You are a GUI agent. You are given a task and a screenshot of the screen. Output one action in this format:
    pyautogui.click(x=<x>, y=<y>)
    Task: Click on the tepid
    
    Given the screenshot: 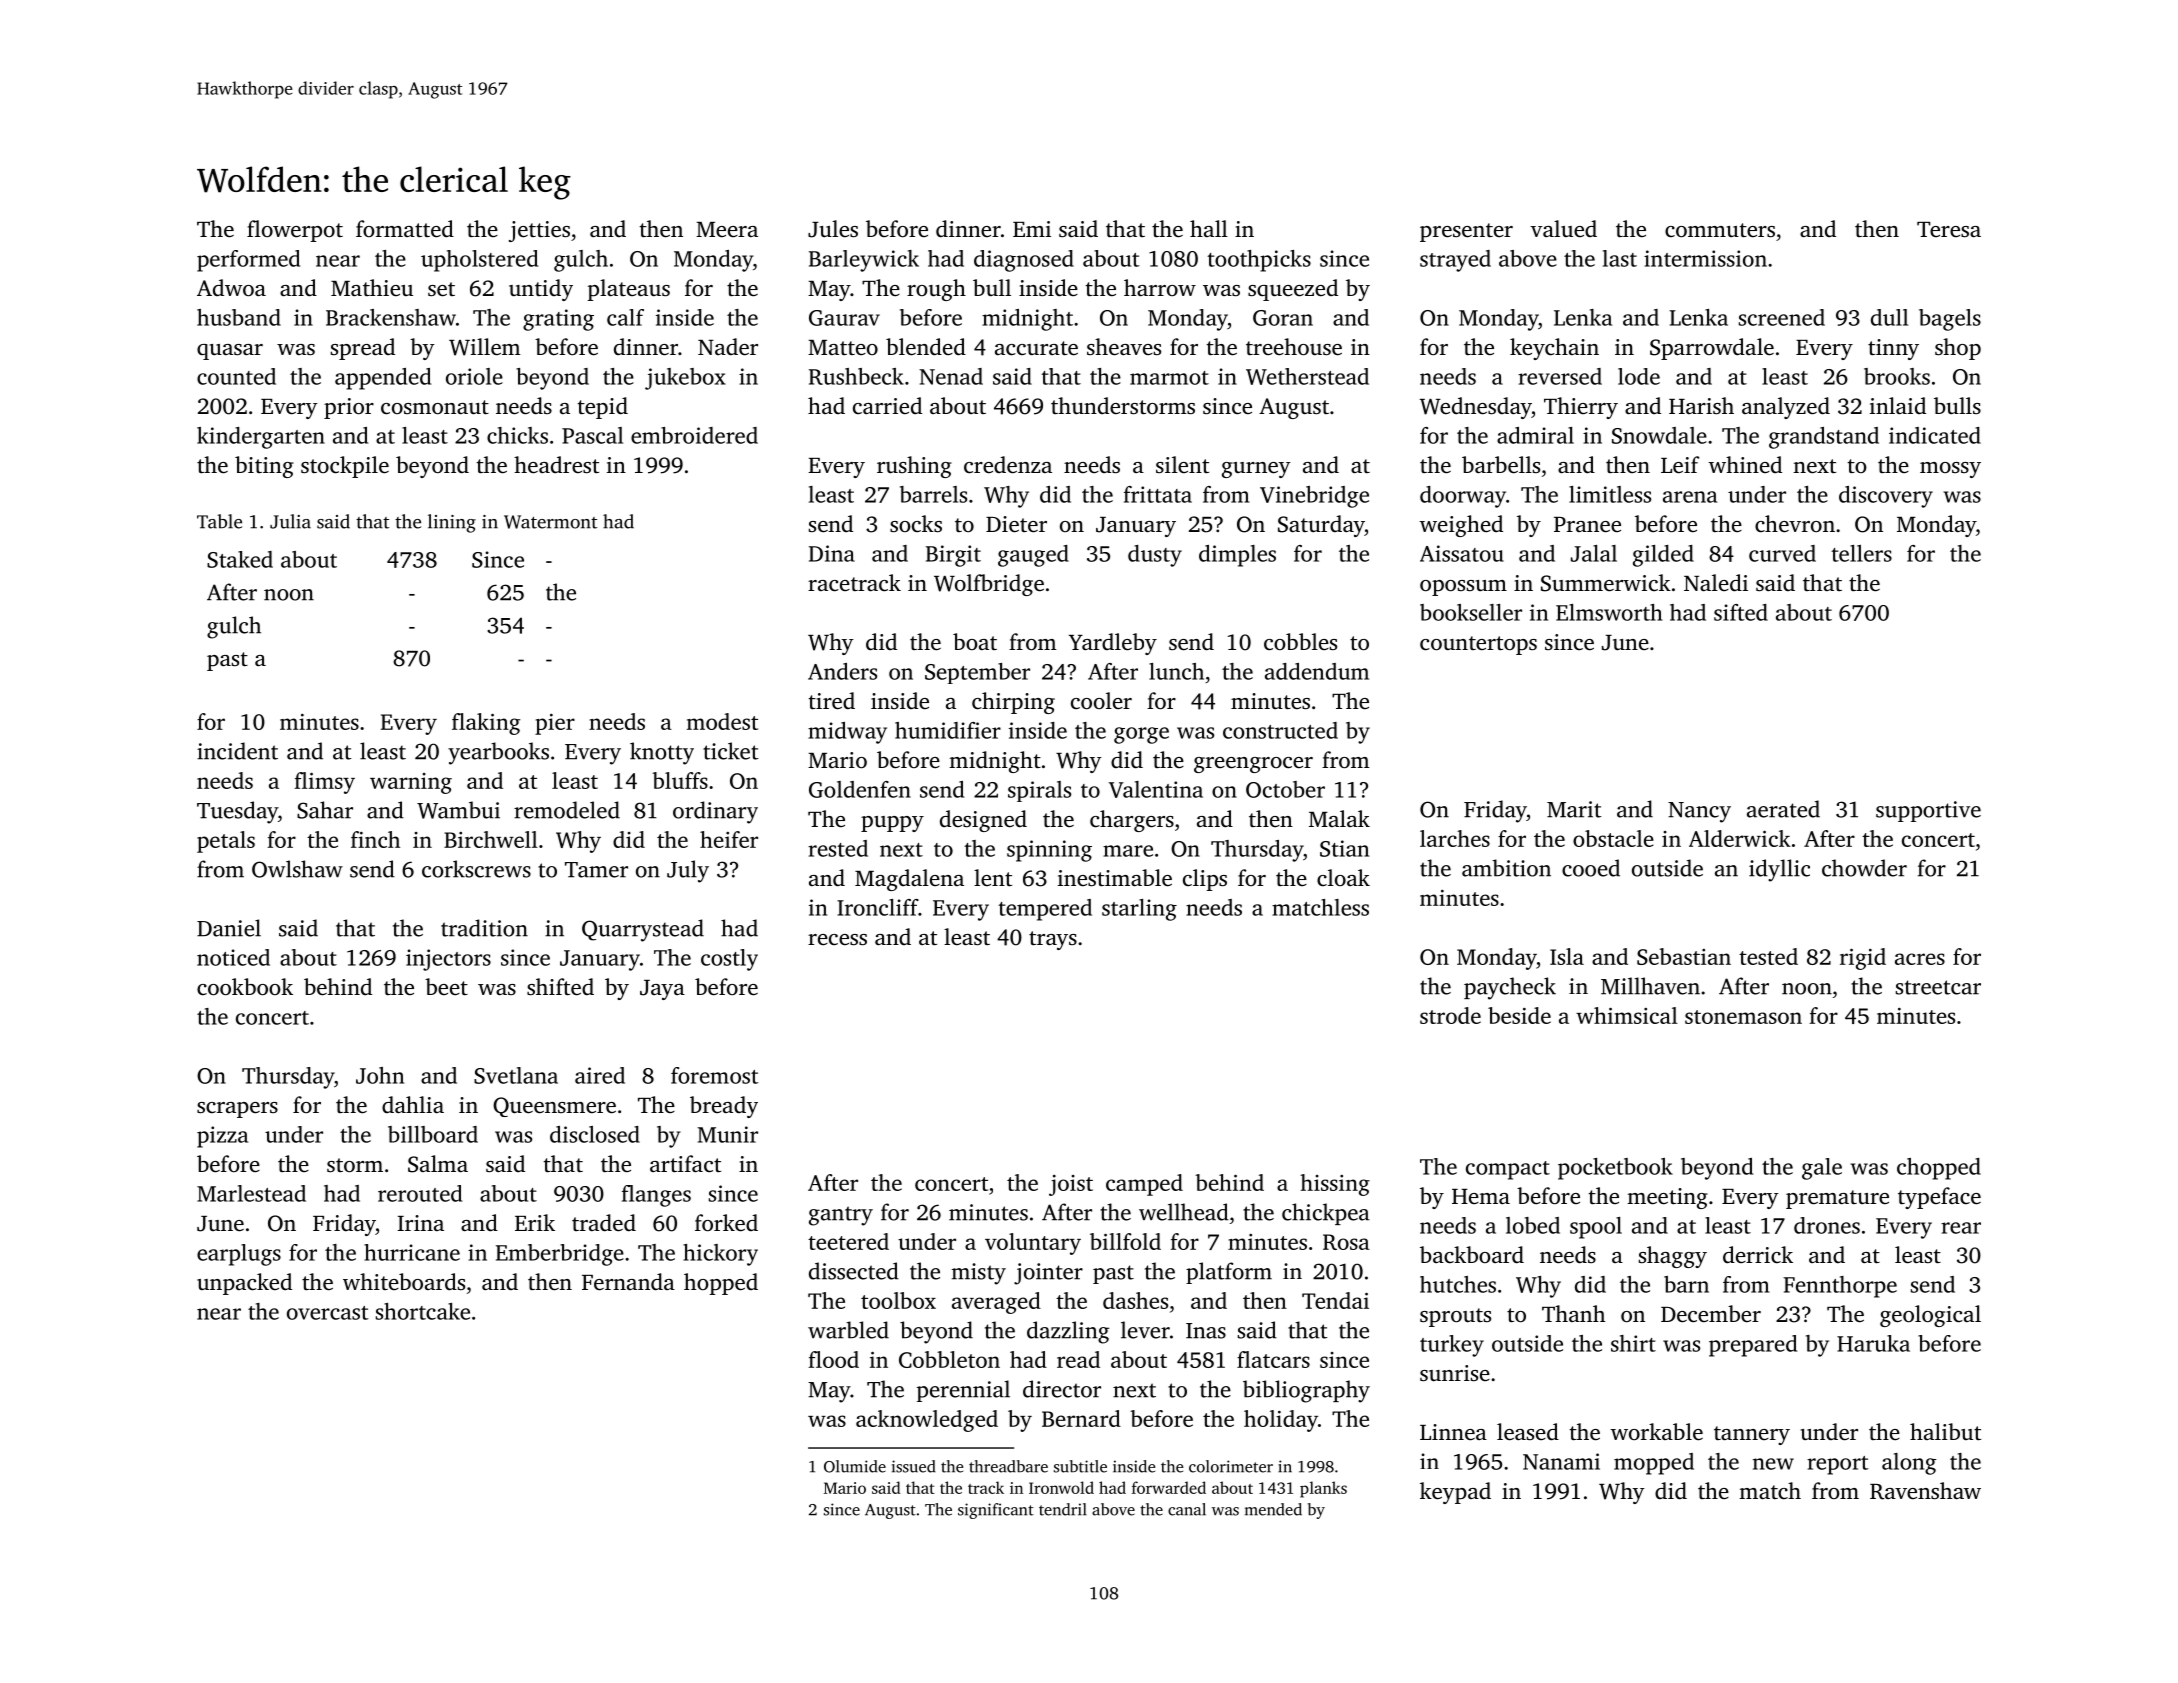 What is the action you would take?
    pyautogui.click(x=603, y=408)
